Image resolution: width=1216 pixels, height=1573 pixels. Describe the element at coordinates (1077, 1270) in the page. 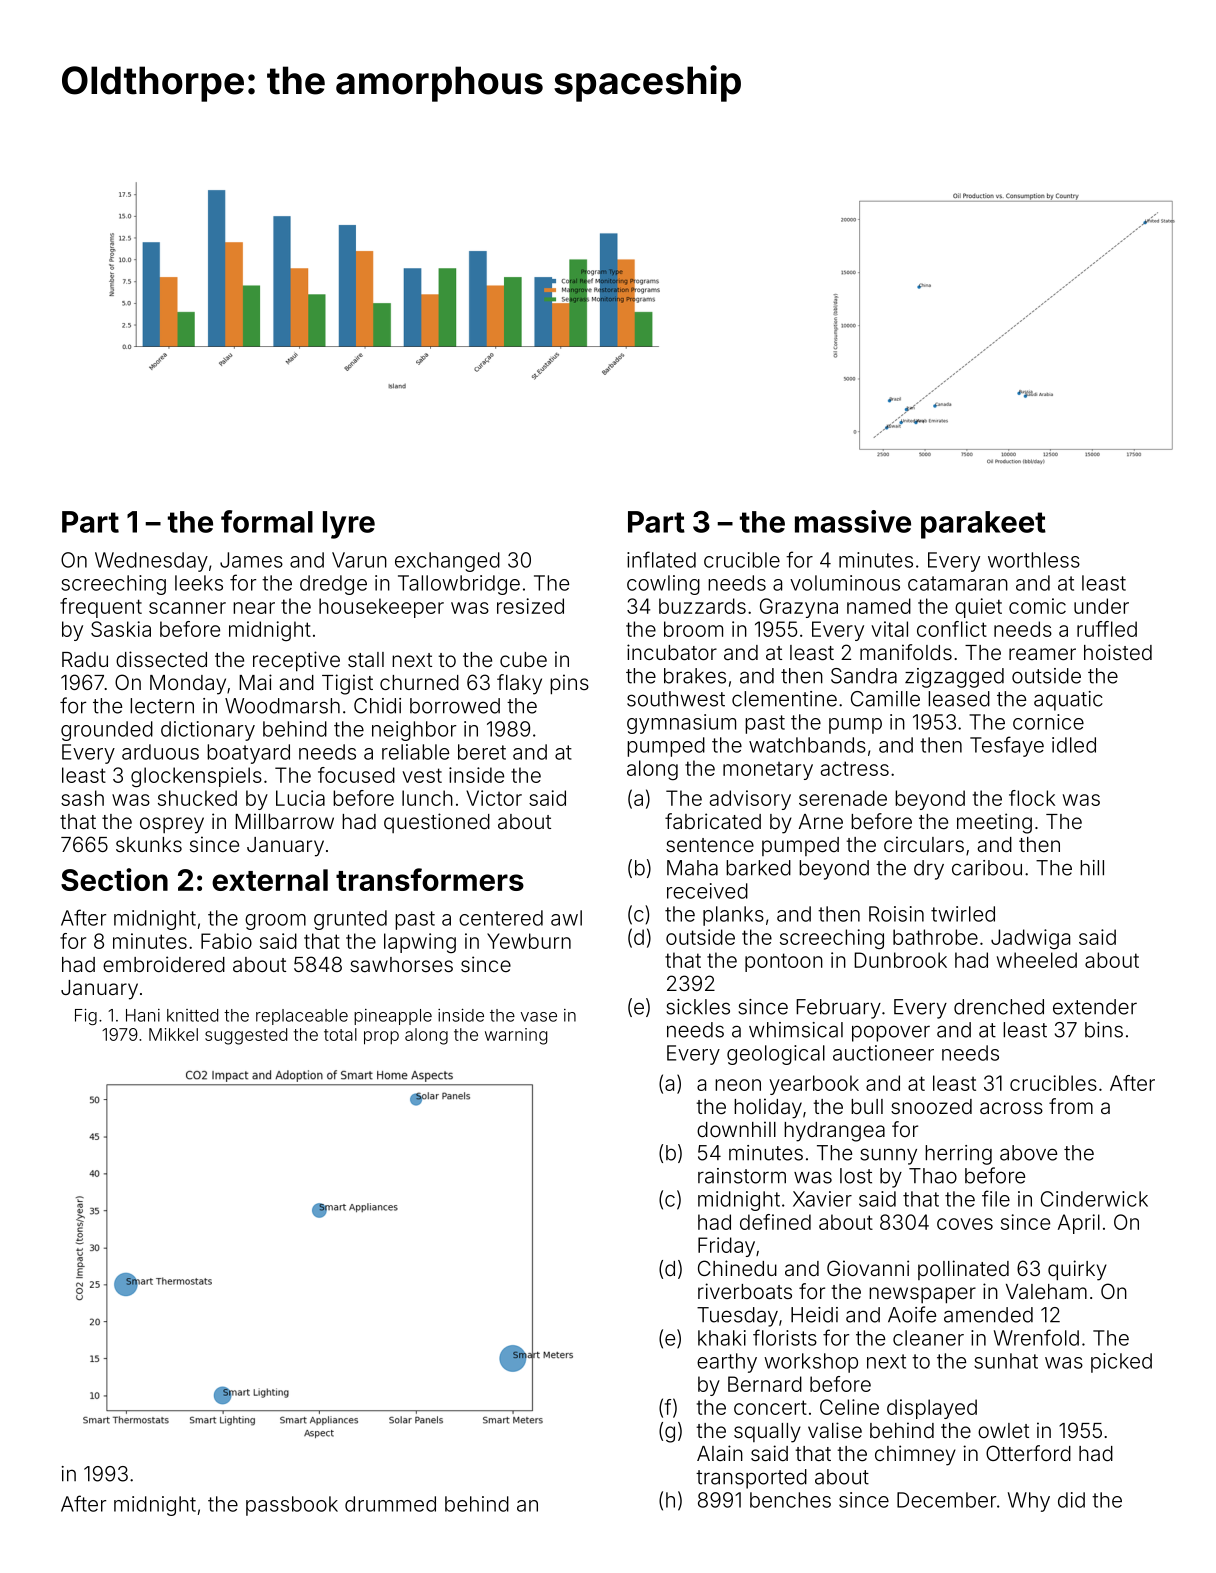

I see `quirky` at that location.
